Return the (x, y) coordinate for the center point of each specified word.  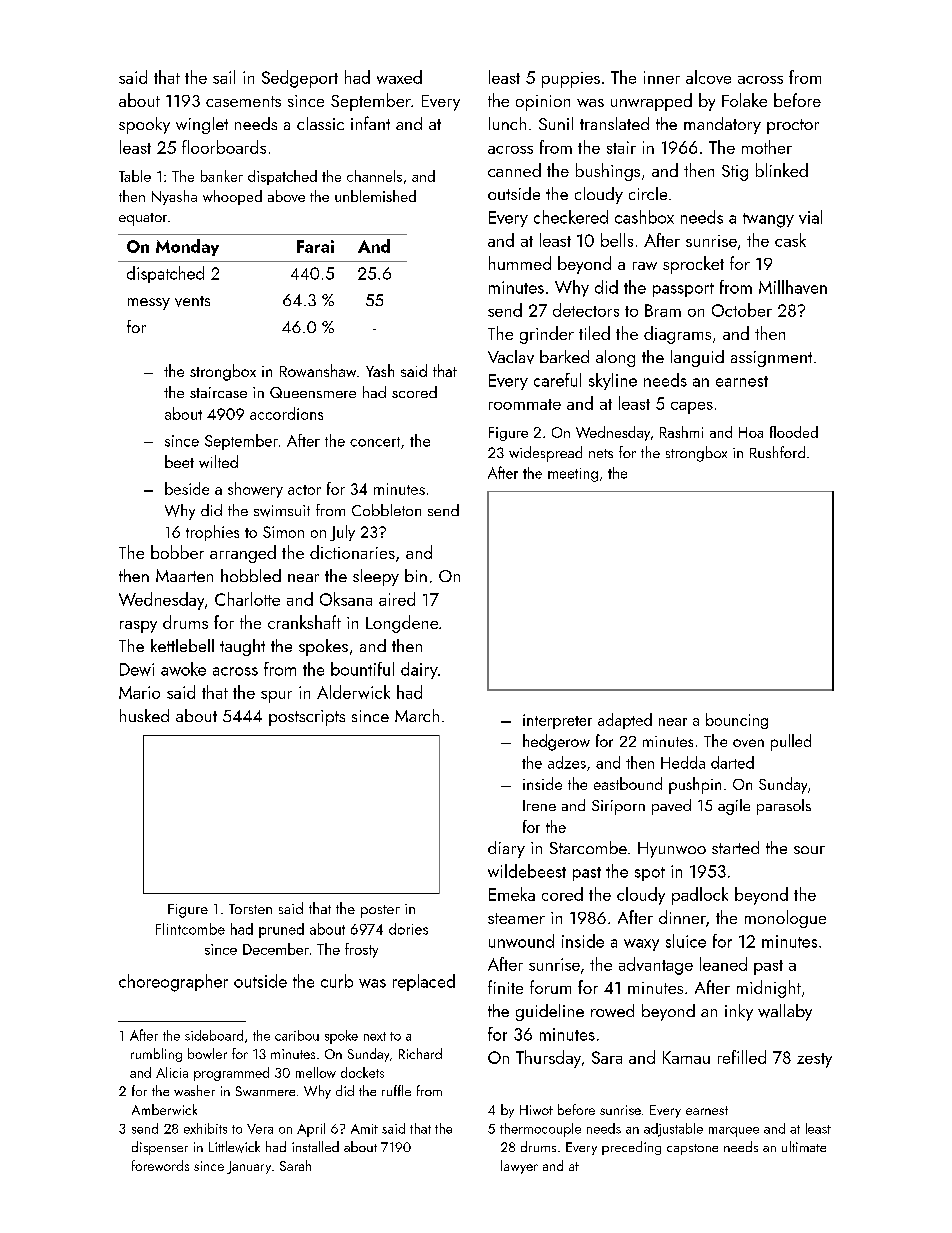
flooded (794, 432)
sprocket (693, 265)
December (276, 949)
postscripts (307, 718)
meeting (573, 475)
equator (143, 219)
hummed (520, 263)
